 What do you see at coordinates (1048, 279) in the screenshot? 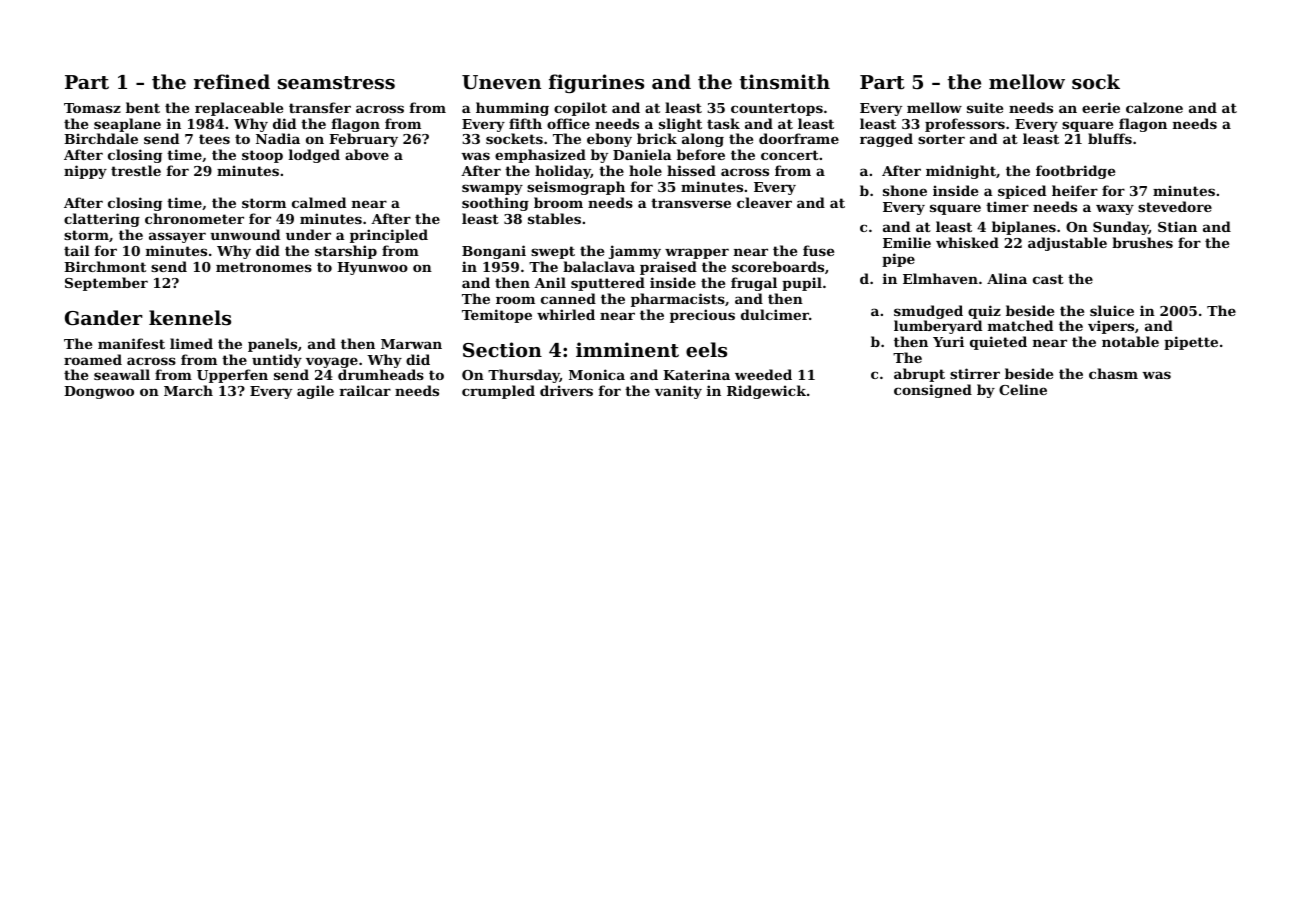
I see `cast` at bounding box center [1048, 279].
